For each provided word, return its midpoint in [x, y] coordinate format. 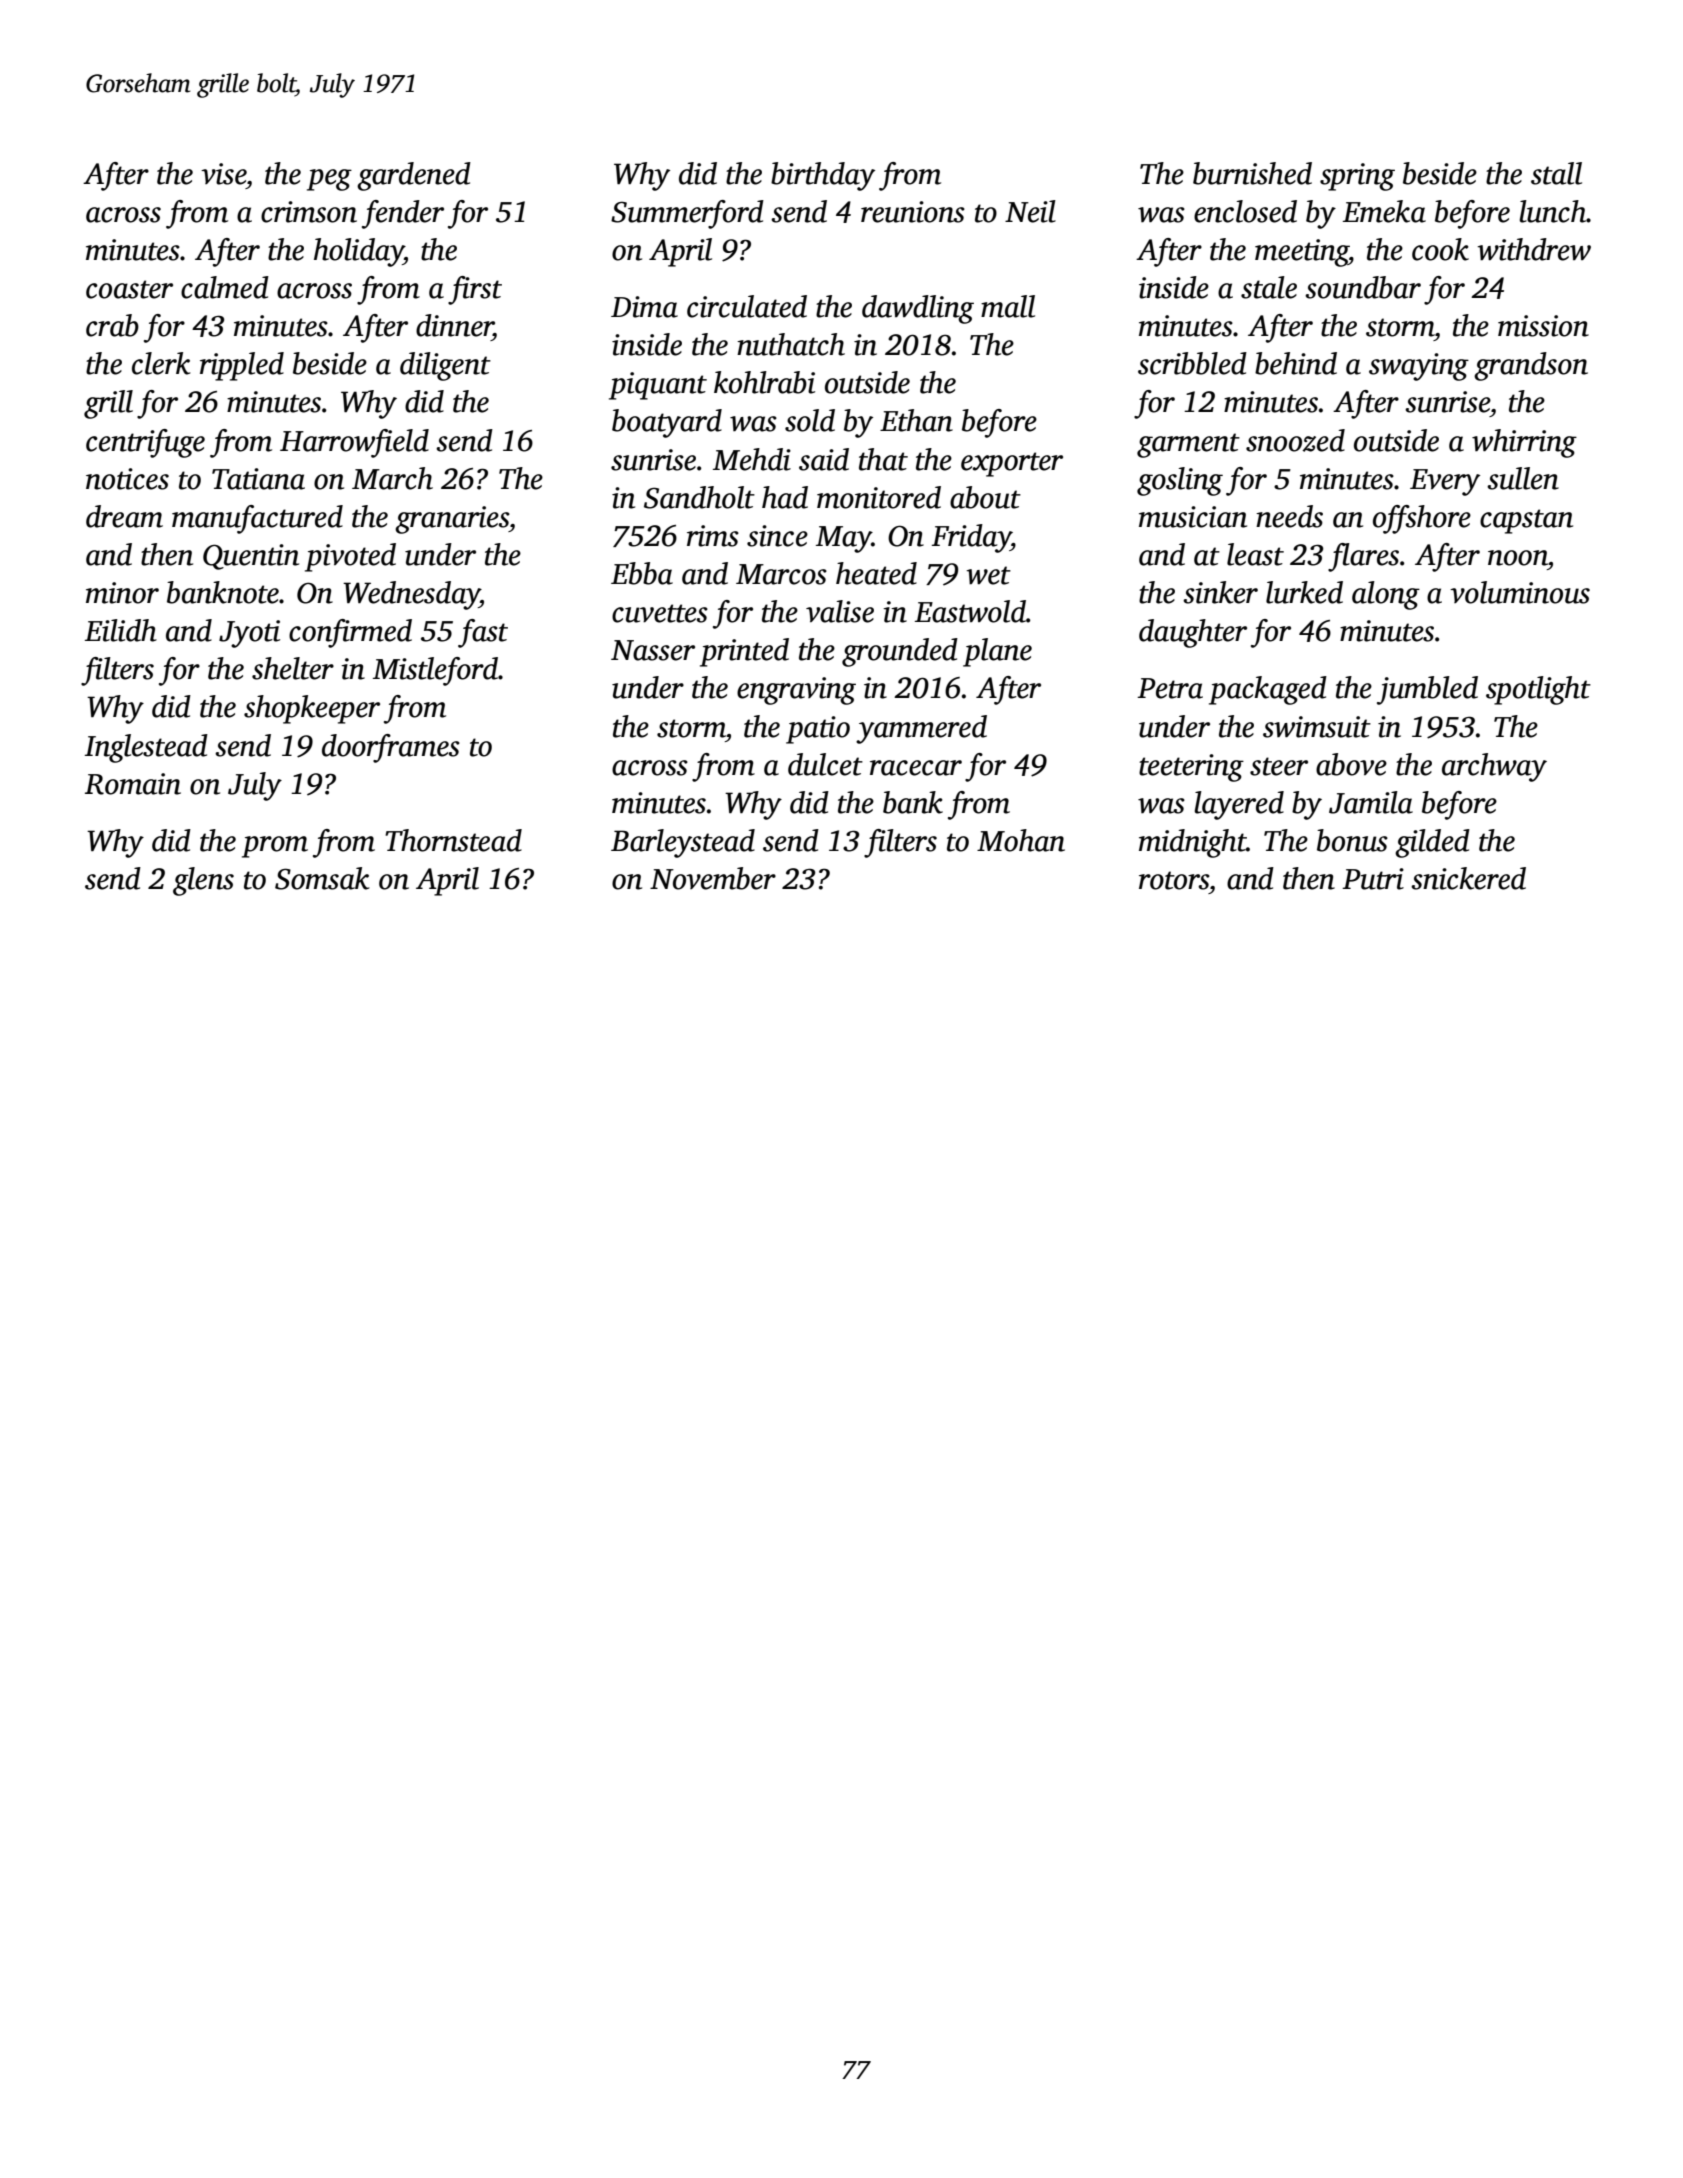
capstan [1526, 521]
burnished [1252, 173]
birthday [823, 176]
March [392, 478]
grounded [900, 652]
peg [329, 180]
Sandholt [699, 497]
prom [275, 847]
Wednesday [411, 595]
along [1386, 595]
